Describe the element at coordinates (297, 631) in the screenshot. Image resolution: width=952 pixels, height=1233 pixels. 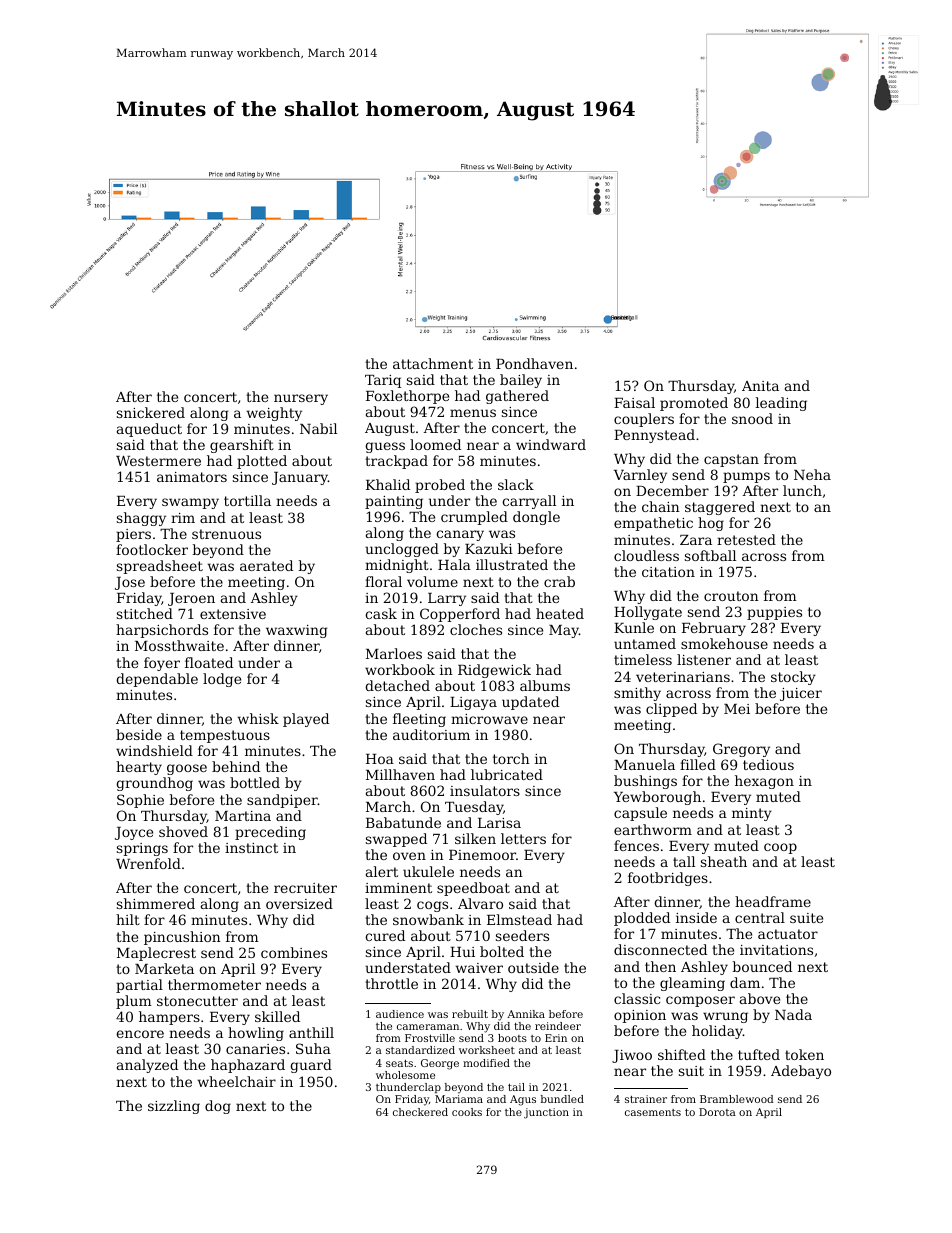
I see `waxwing` at that location.
